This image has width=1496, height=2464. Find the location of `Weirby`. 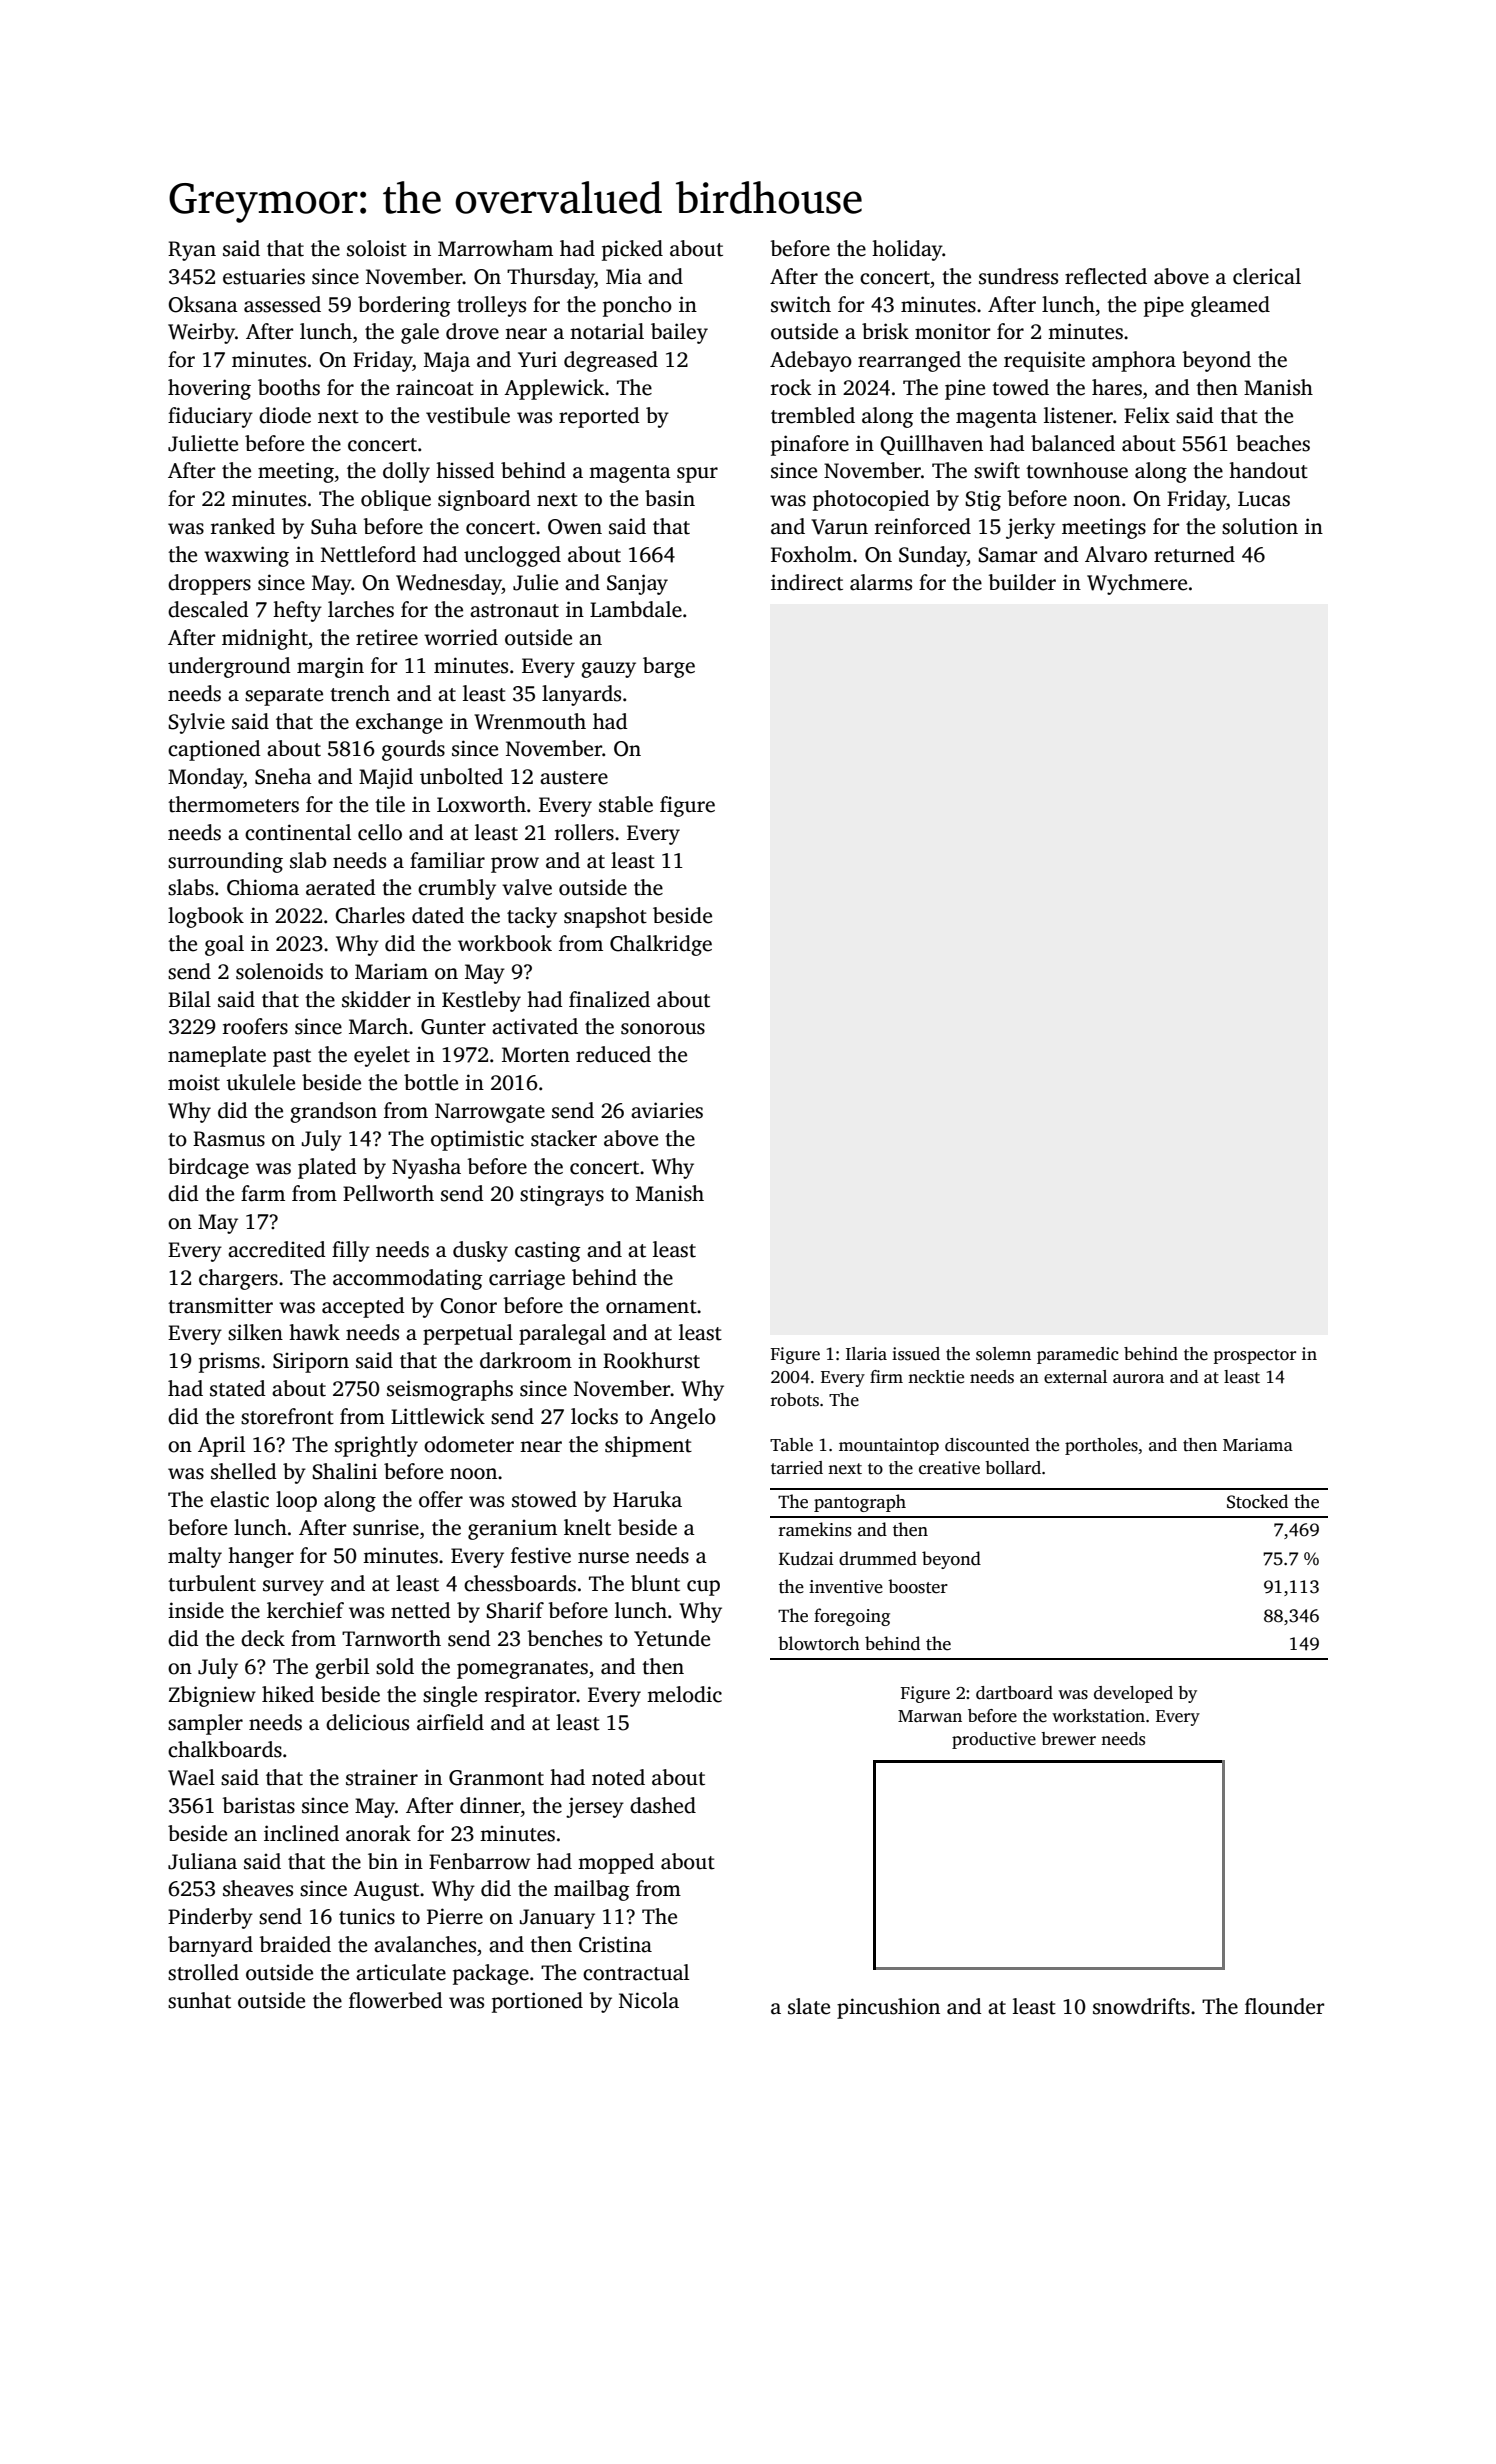

Weirby is located at coordinates (201, 333).
